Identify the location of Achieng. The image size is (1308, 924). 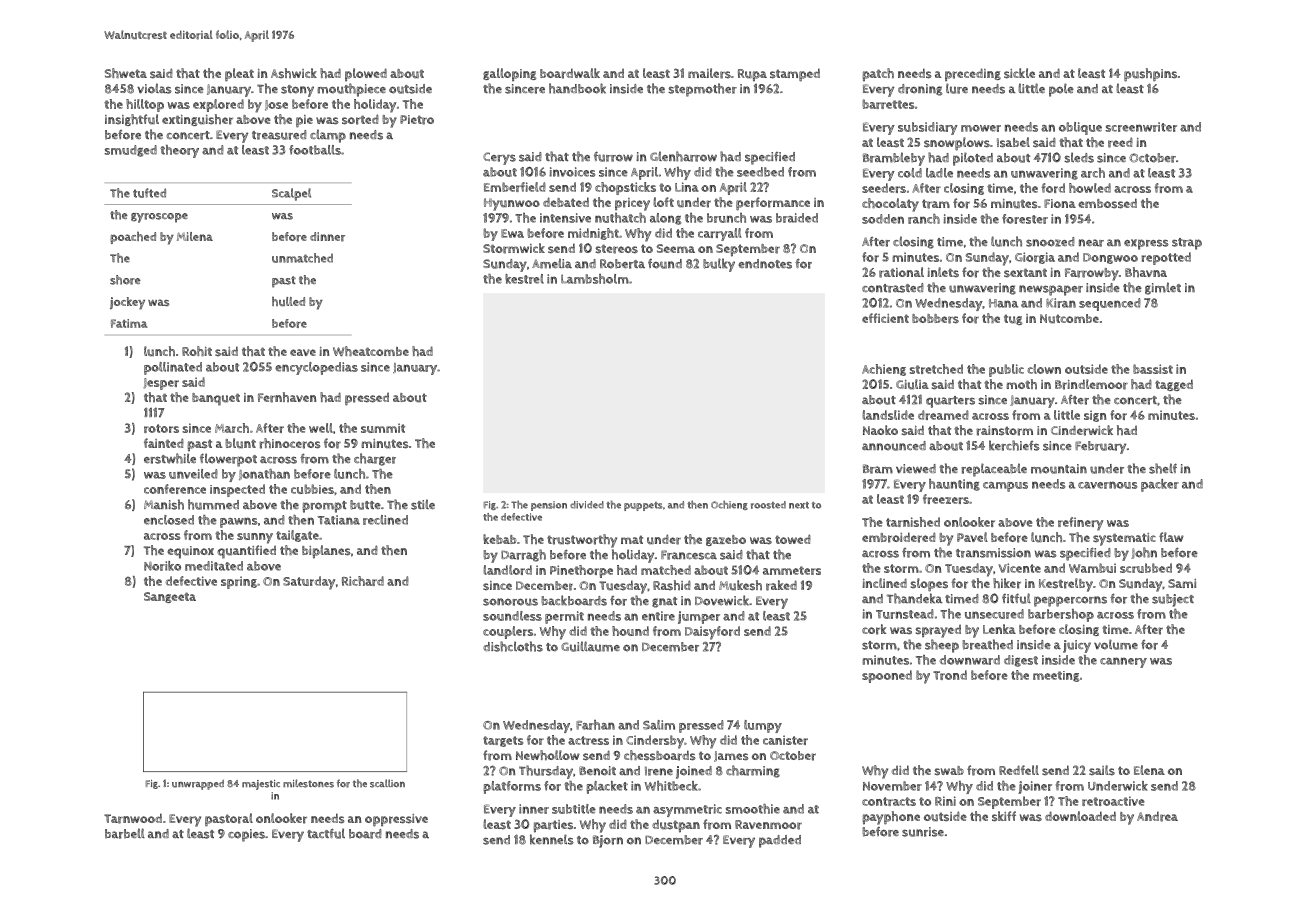
(884, 370).
